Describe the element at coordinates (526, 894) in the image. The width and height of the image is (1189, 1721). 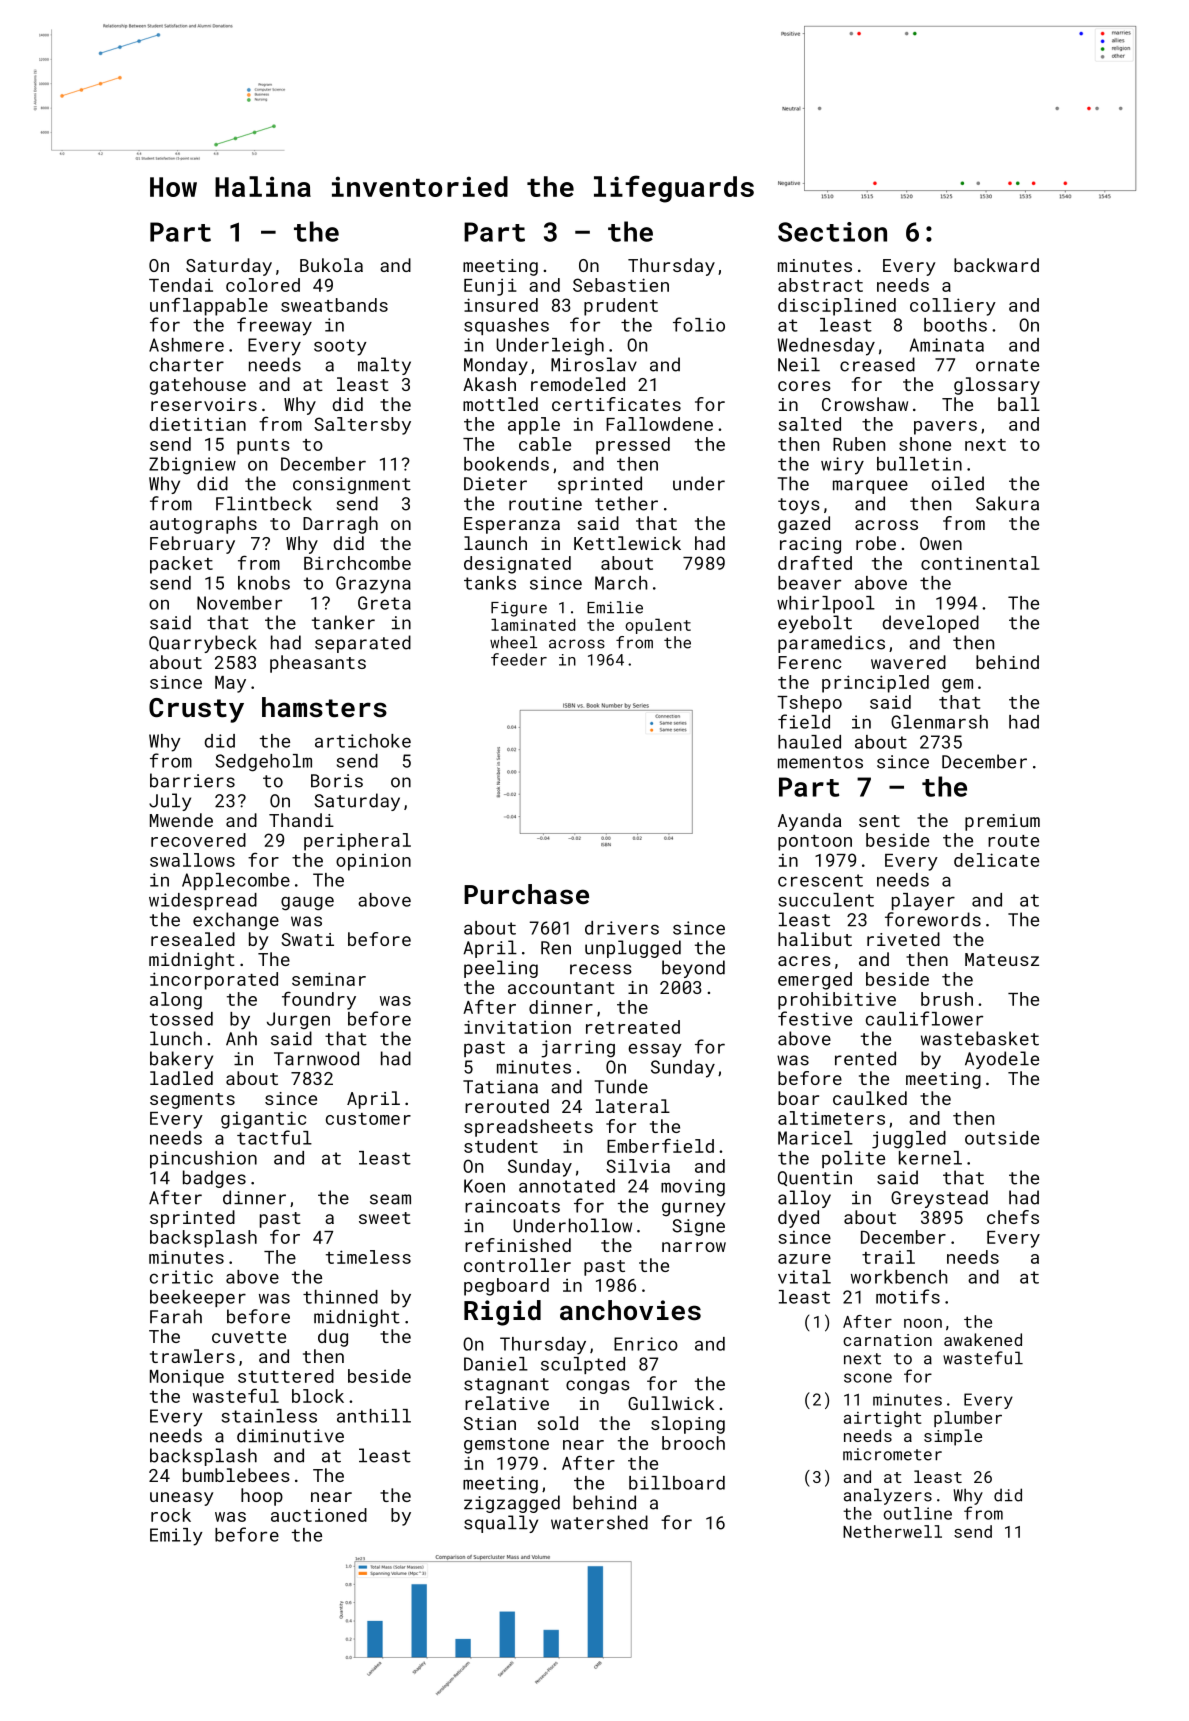
I see `Purchase` at that location.
